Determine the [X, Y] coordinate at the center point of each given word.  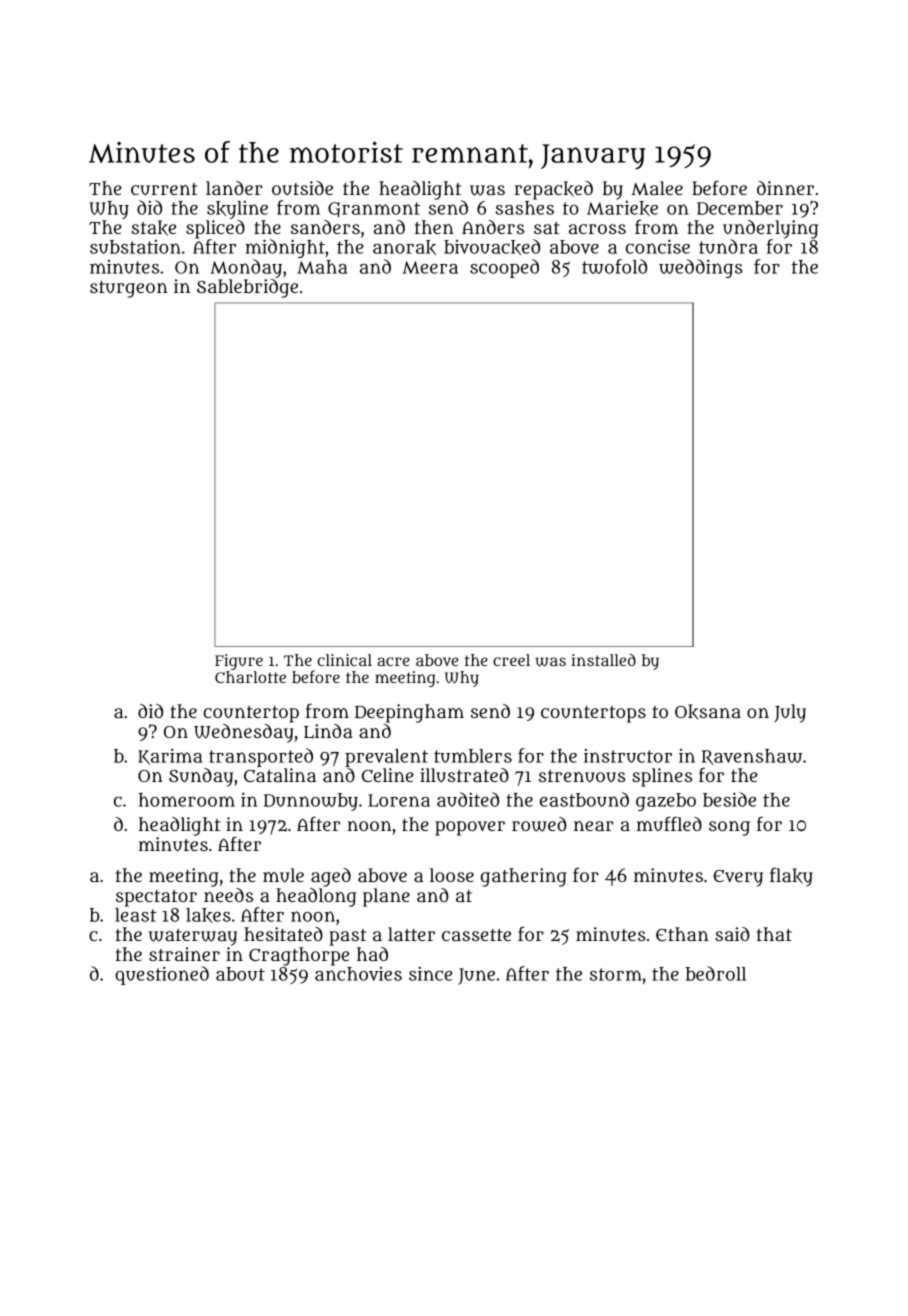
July [790, 713]
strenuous [582, 776]
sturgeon [129, 289]
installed [603, 660]
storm [616, 974]
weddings [701, 268]
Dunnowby [311, 802]
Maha [322, 267]
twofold [614, 266]
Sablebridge [247, 288]
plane [386, 897]
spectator [156, 898]
